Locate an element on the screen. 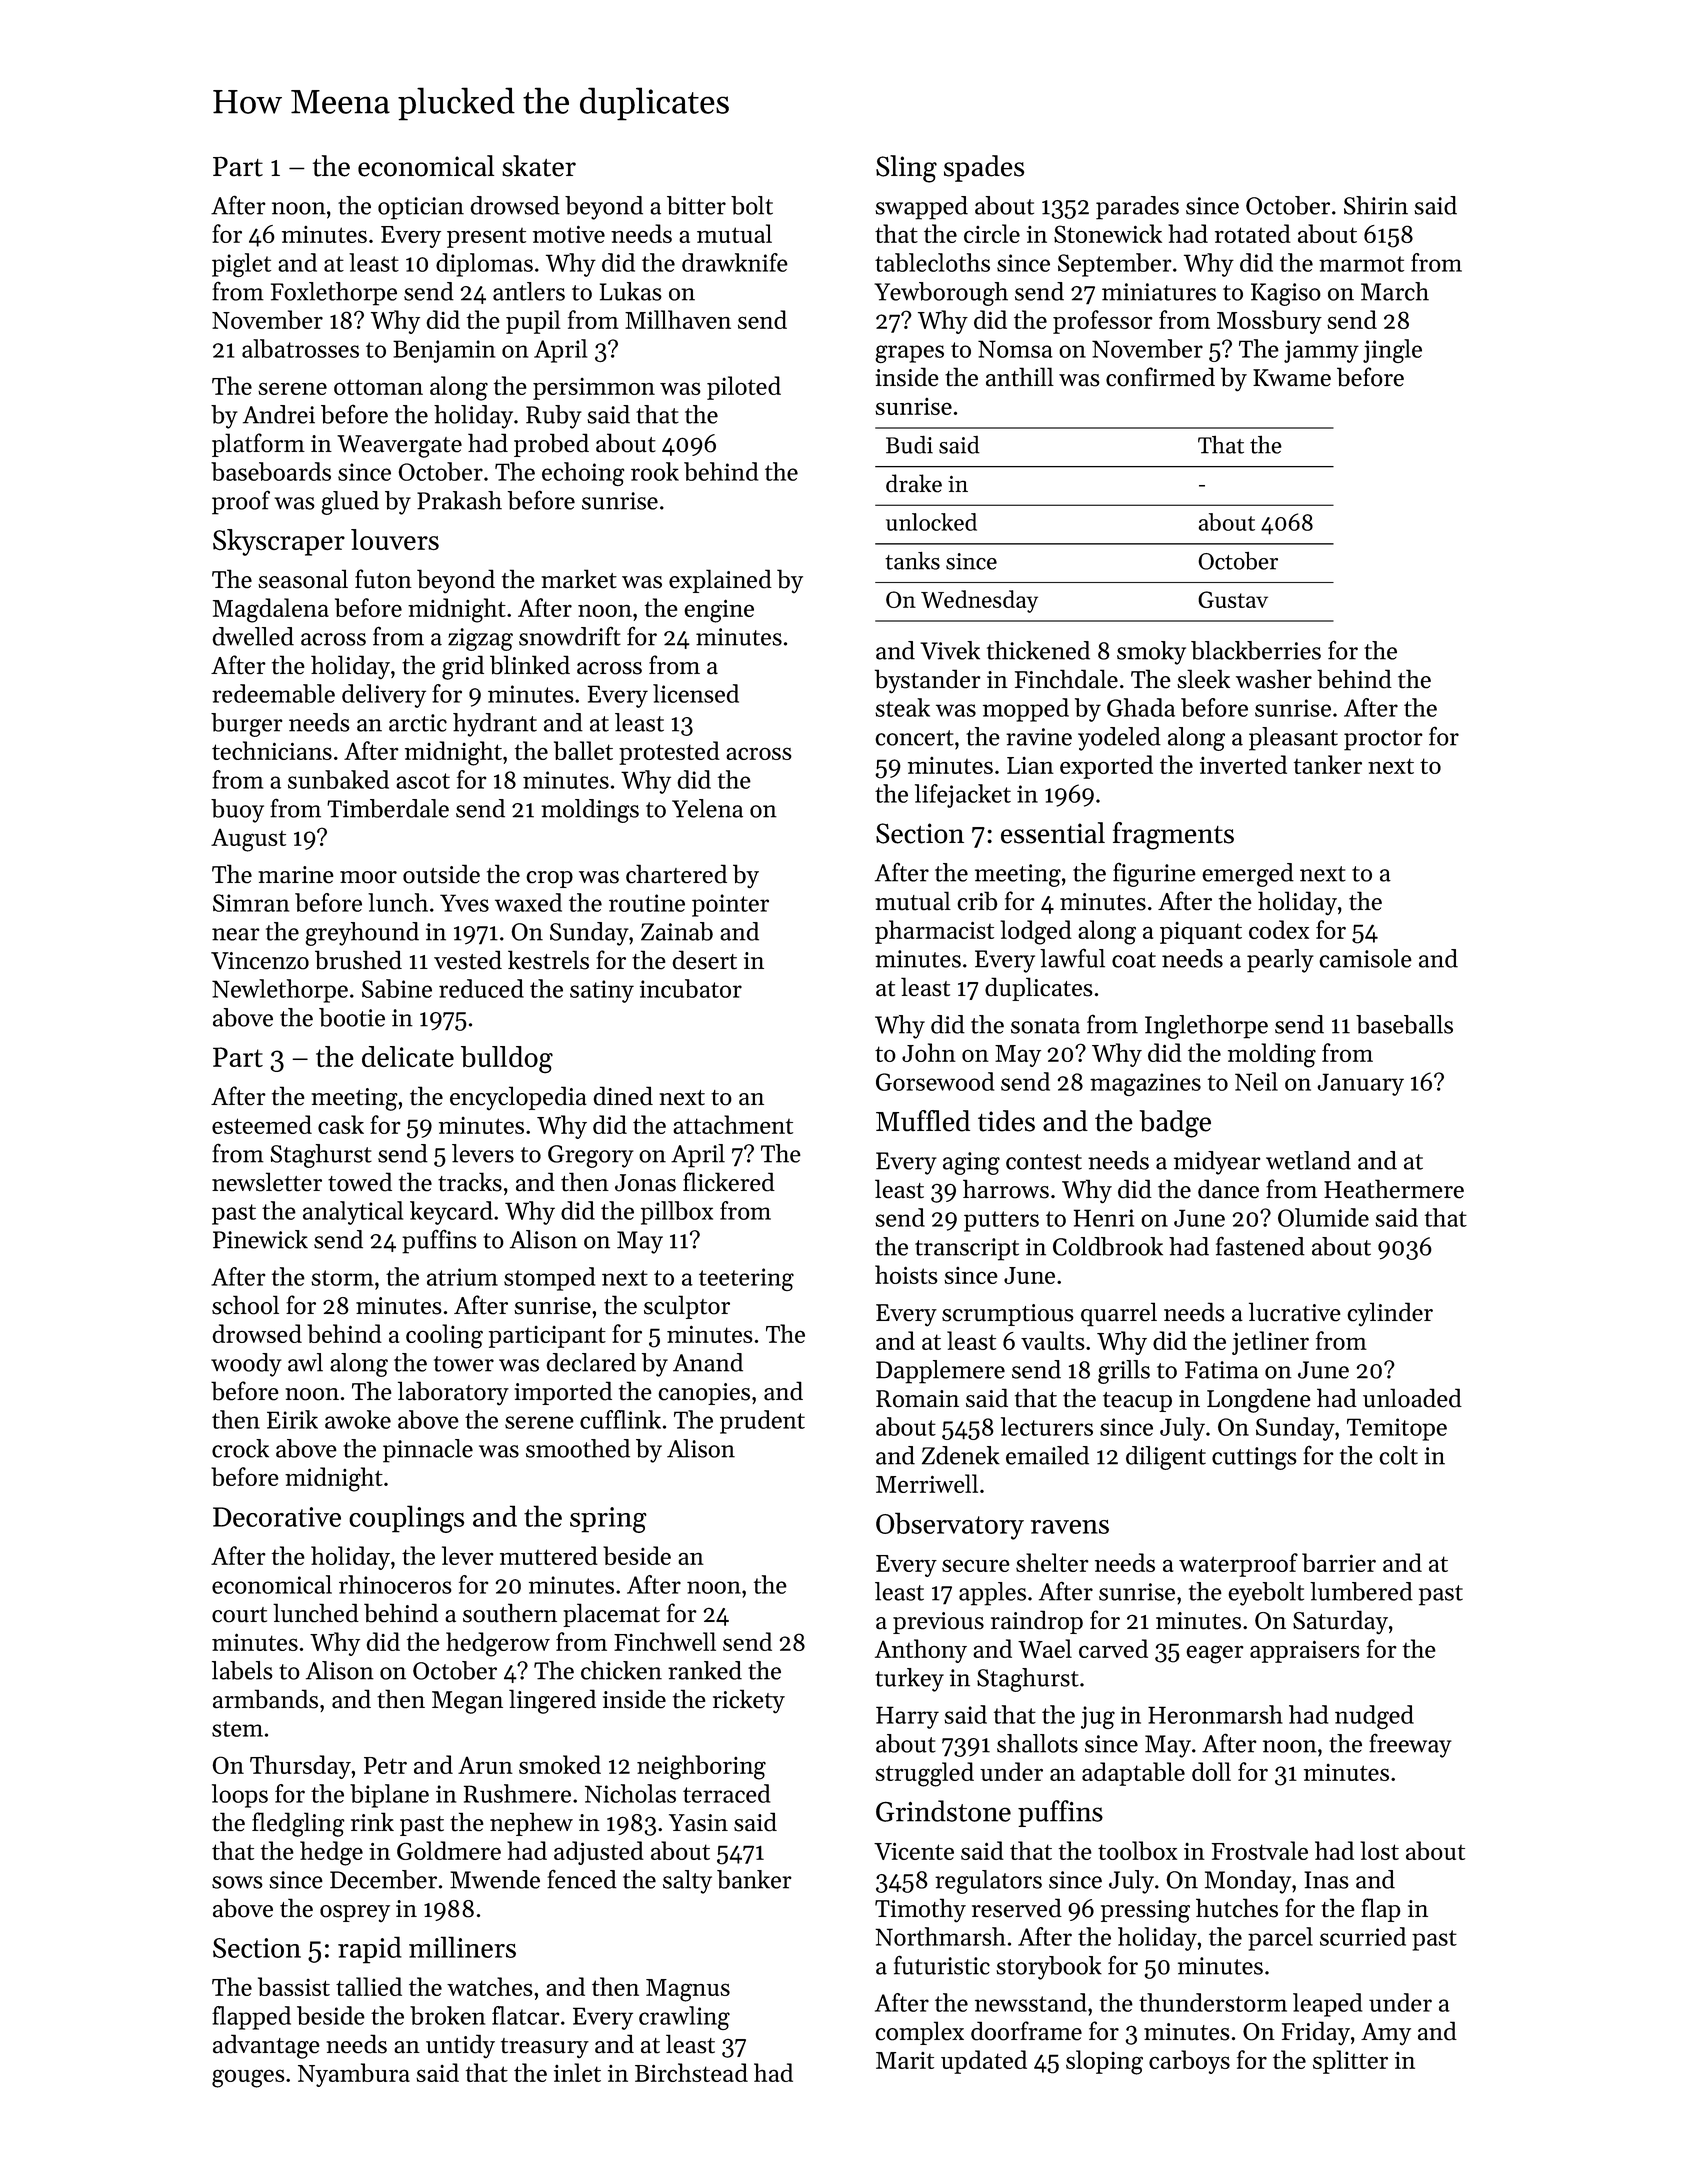 This screenshot has width=1683, height=2178. desert is located at coordinates (704, 960).
